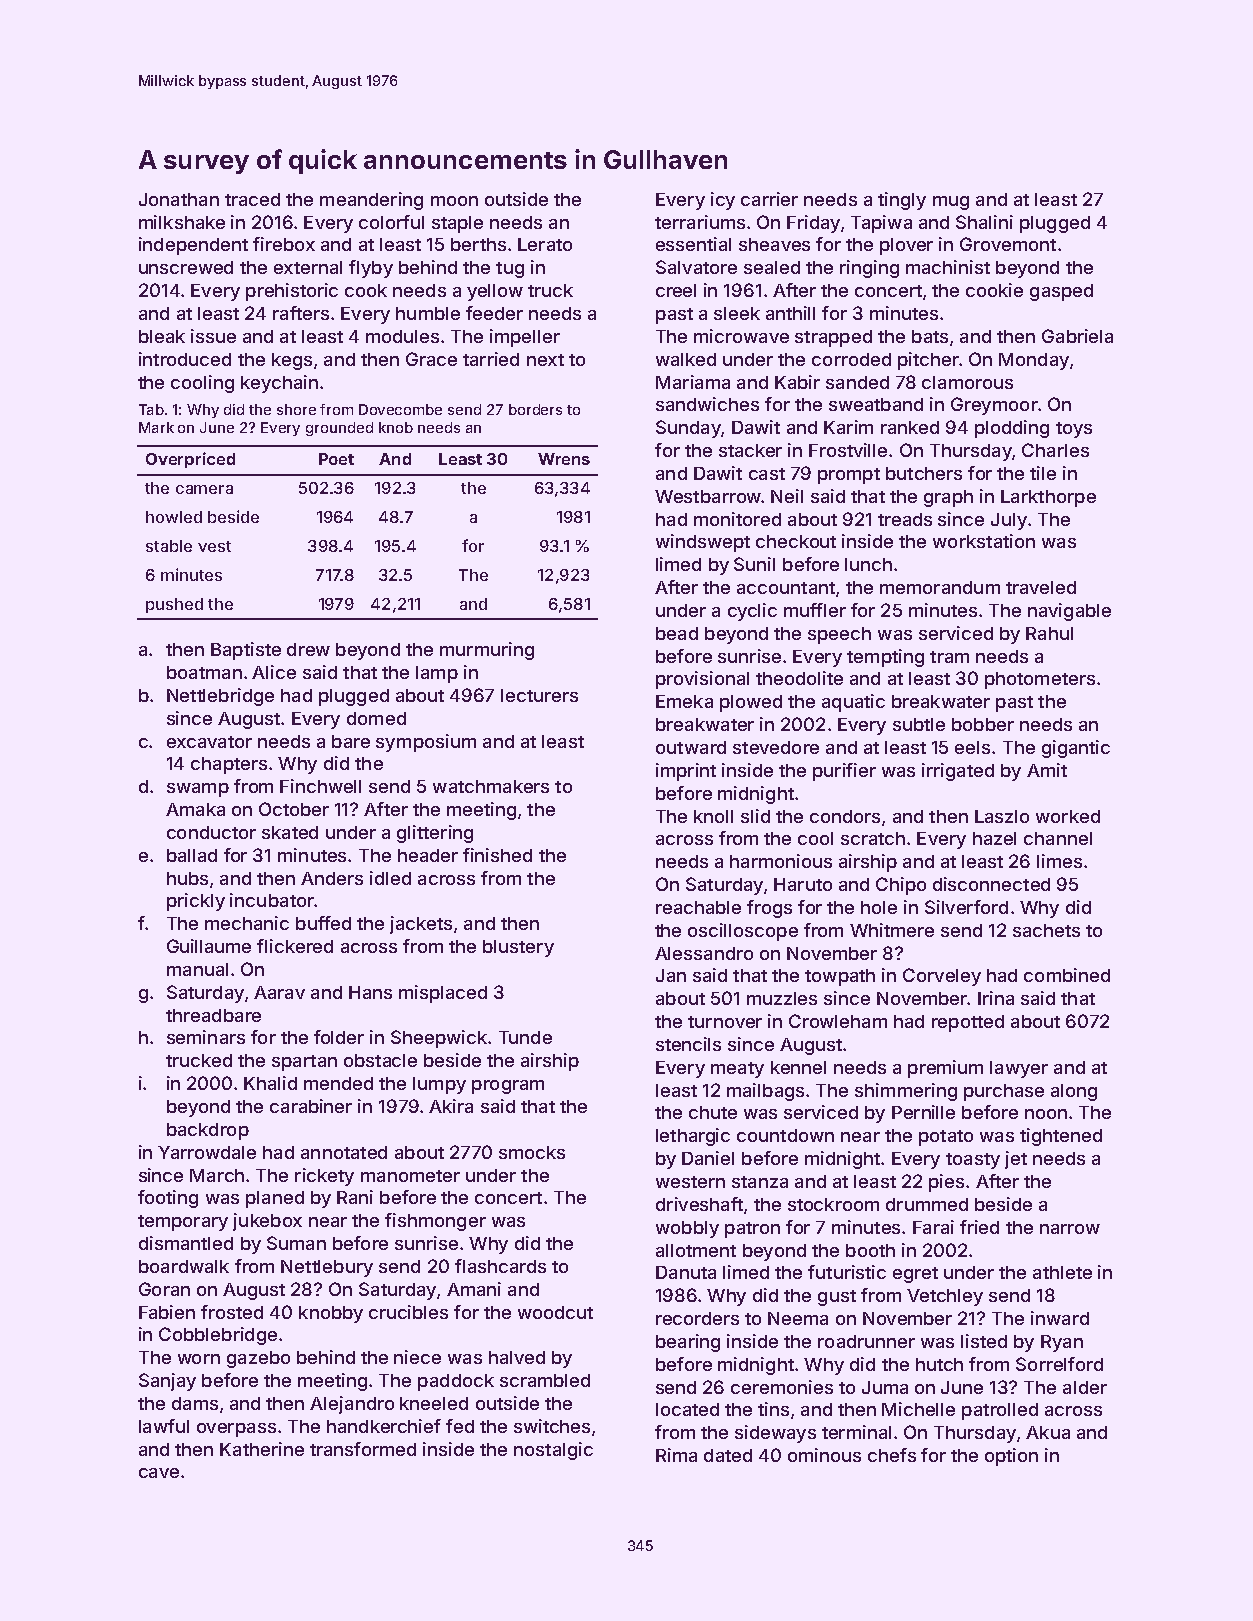 Image resolution: width=1253 pixels, height=1621 pixels. I want to click on mug, so click(951, 203).
